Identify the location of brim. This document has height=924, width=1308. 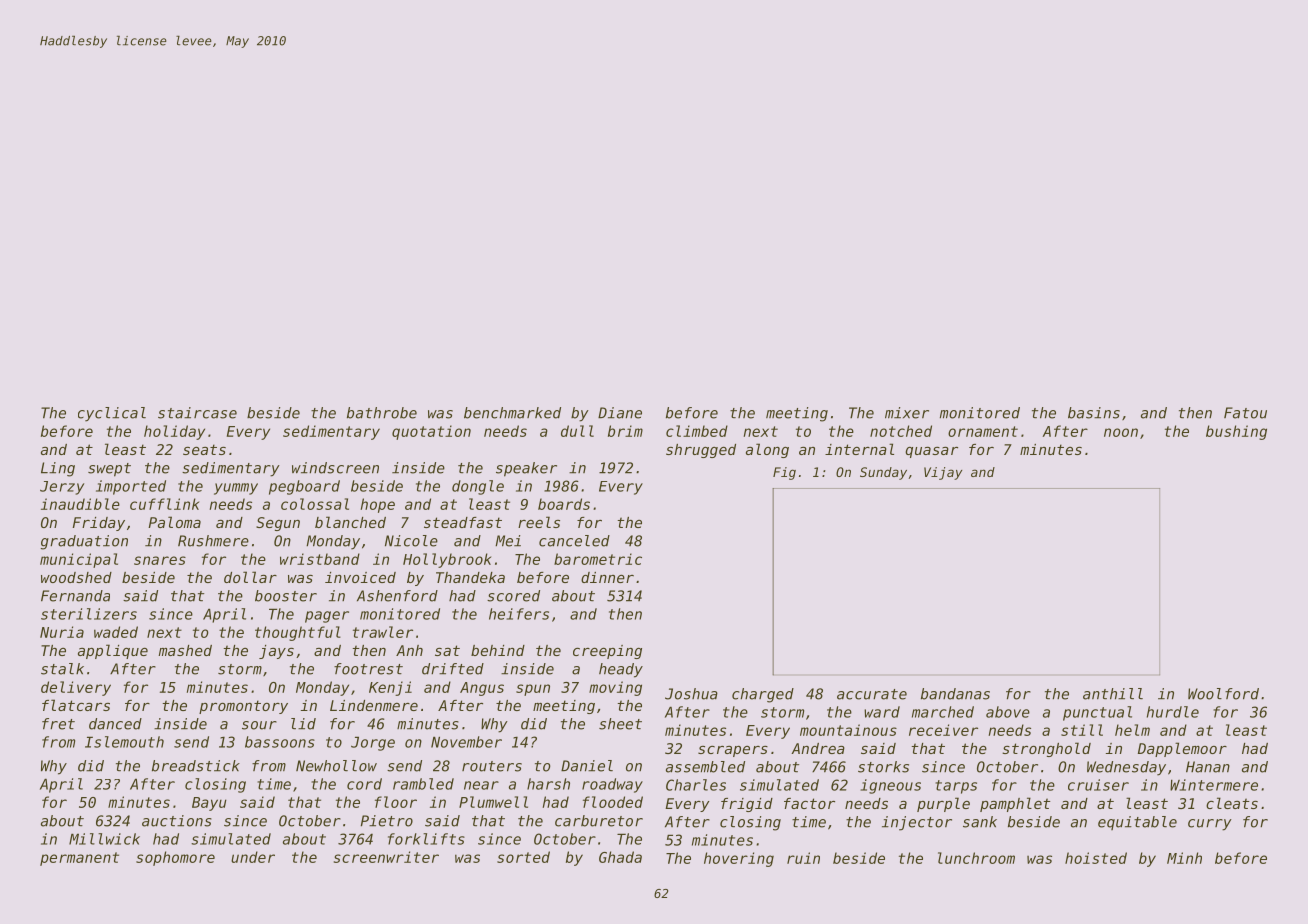
(625, 431).
